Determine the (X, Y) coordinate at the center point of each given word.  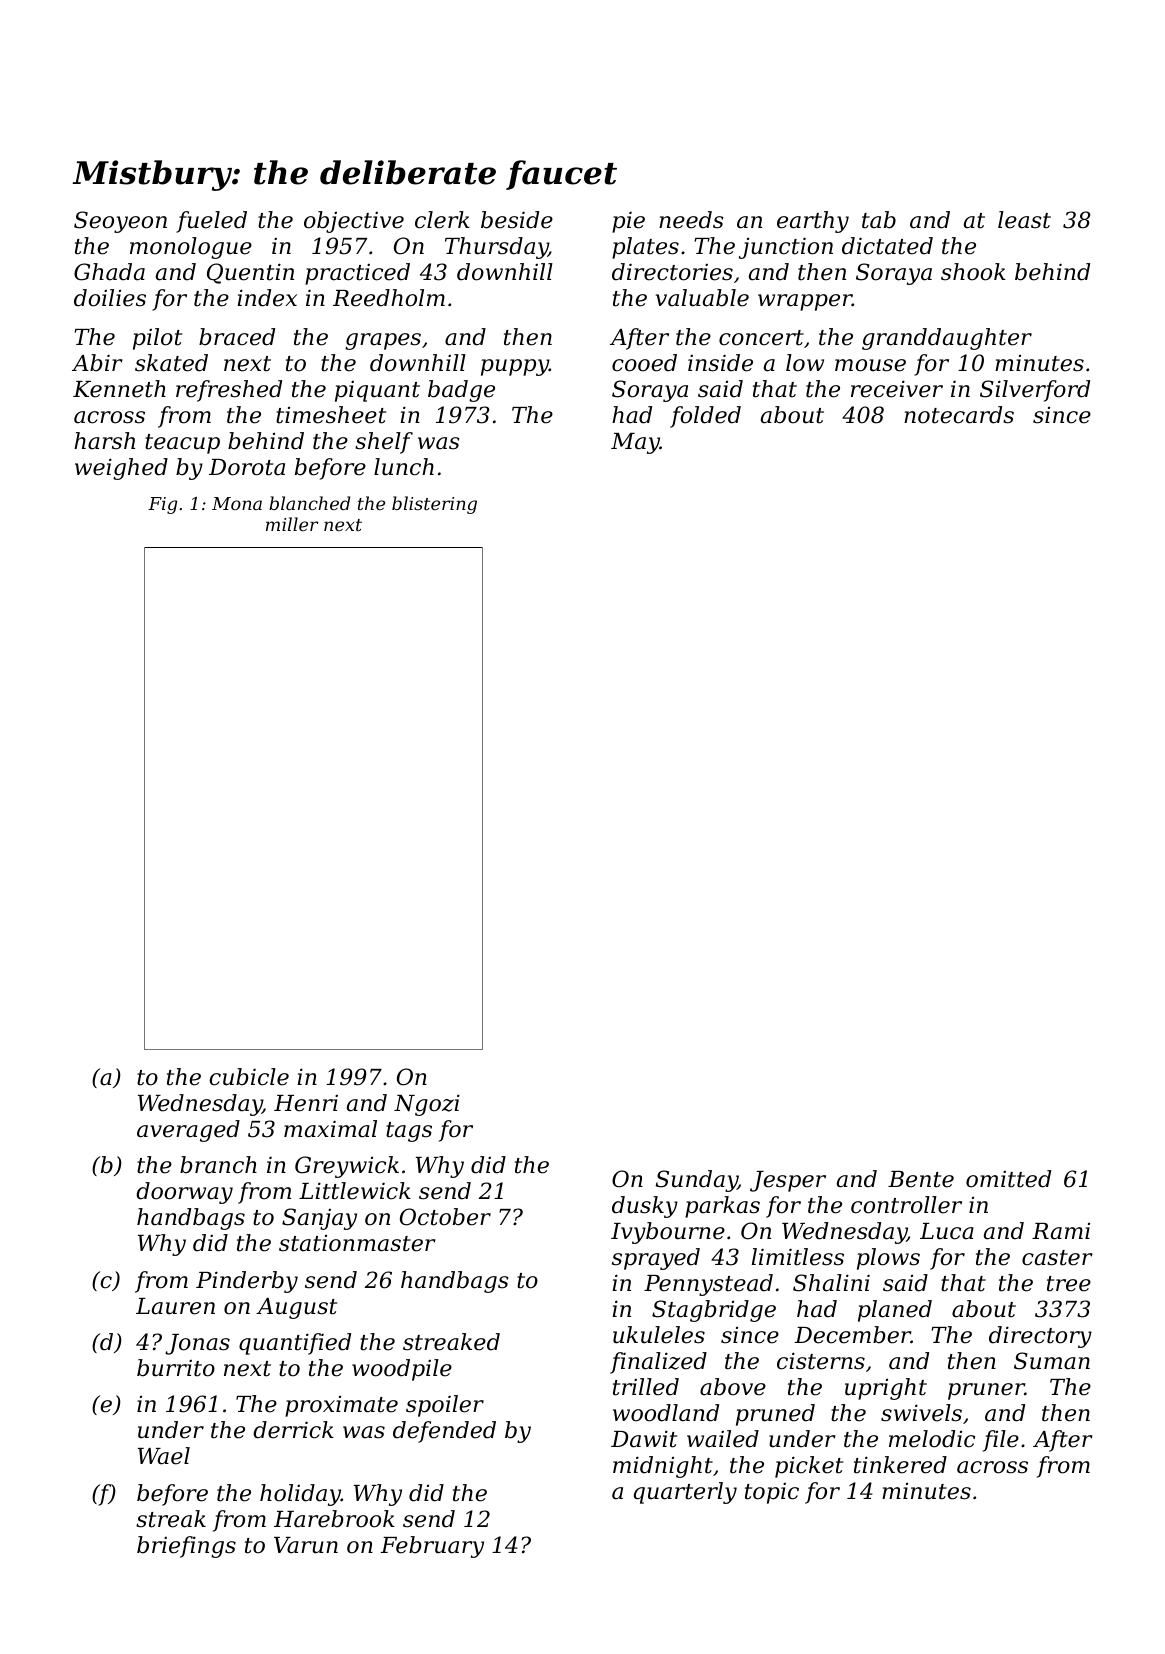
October (445, 1217)
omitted (1008, 1179)
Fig (162, 505)
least (1024, 220)
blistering (434, 505)
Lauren (175, 1306)
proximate (341, 1406)
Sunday (697, 1181)
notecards (959, 415)
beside (517, 220)
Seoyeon (120, 222)
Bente (921, 1179)
